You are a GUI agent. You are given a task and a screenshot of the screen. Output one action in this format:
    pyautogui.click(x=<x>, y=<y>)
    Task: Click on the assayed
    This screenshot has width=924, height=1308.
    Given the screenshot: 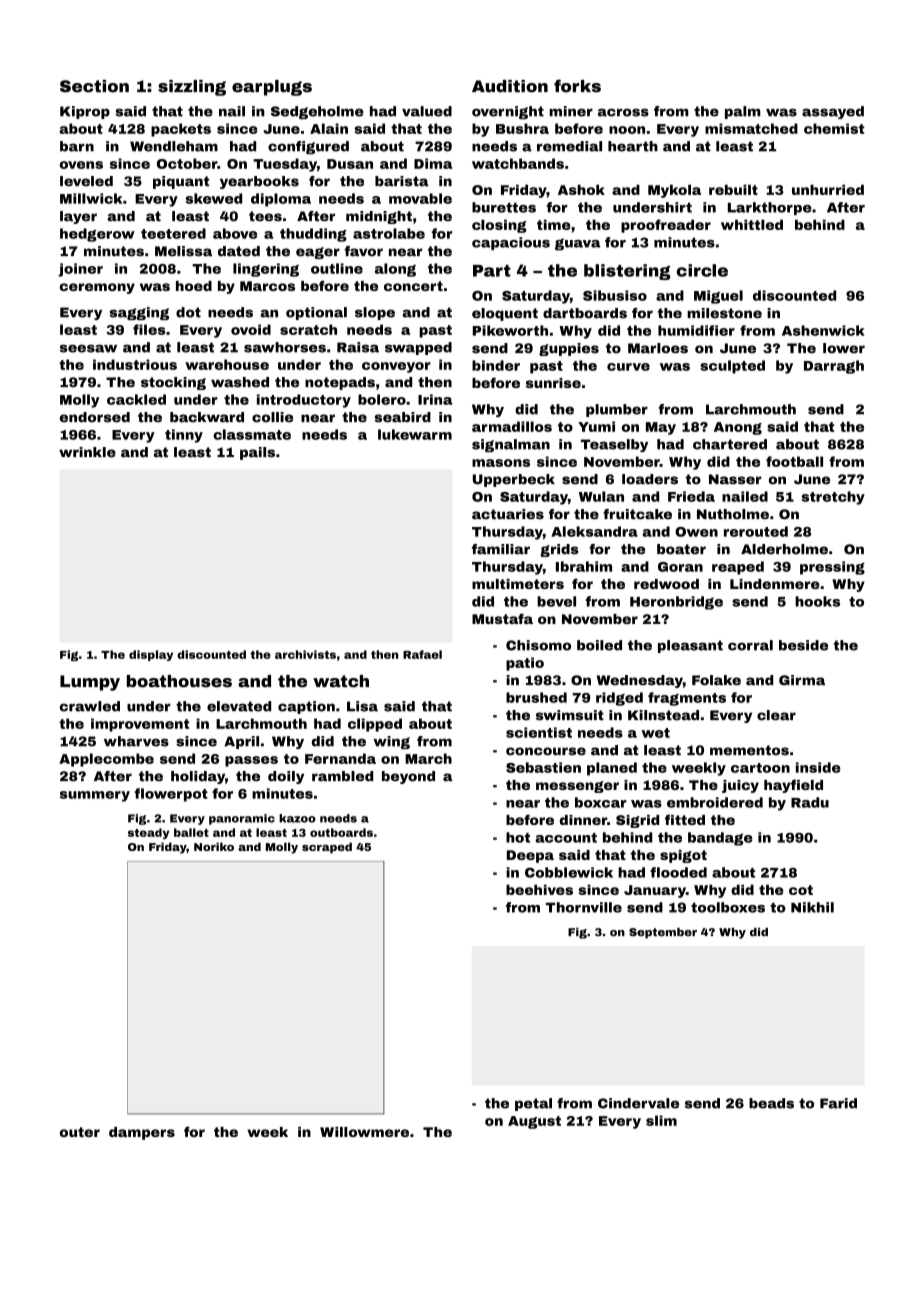 What is the action you would take?
    pyautogui.click(x=833, y=112)
